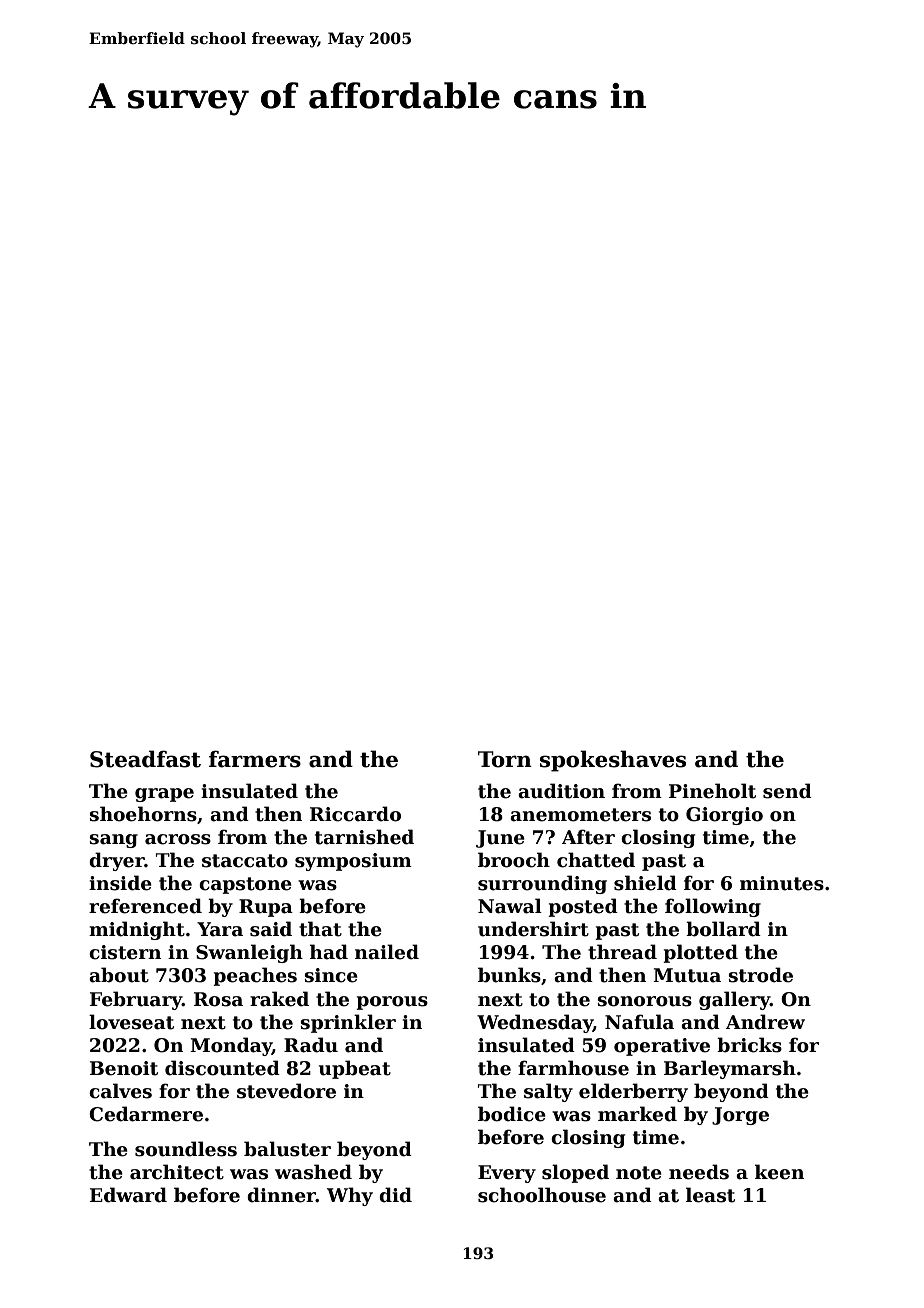 This page has width=924, height=1308. I want to click on staccato, so click(245, 861).
